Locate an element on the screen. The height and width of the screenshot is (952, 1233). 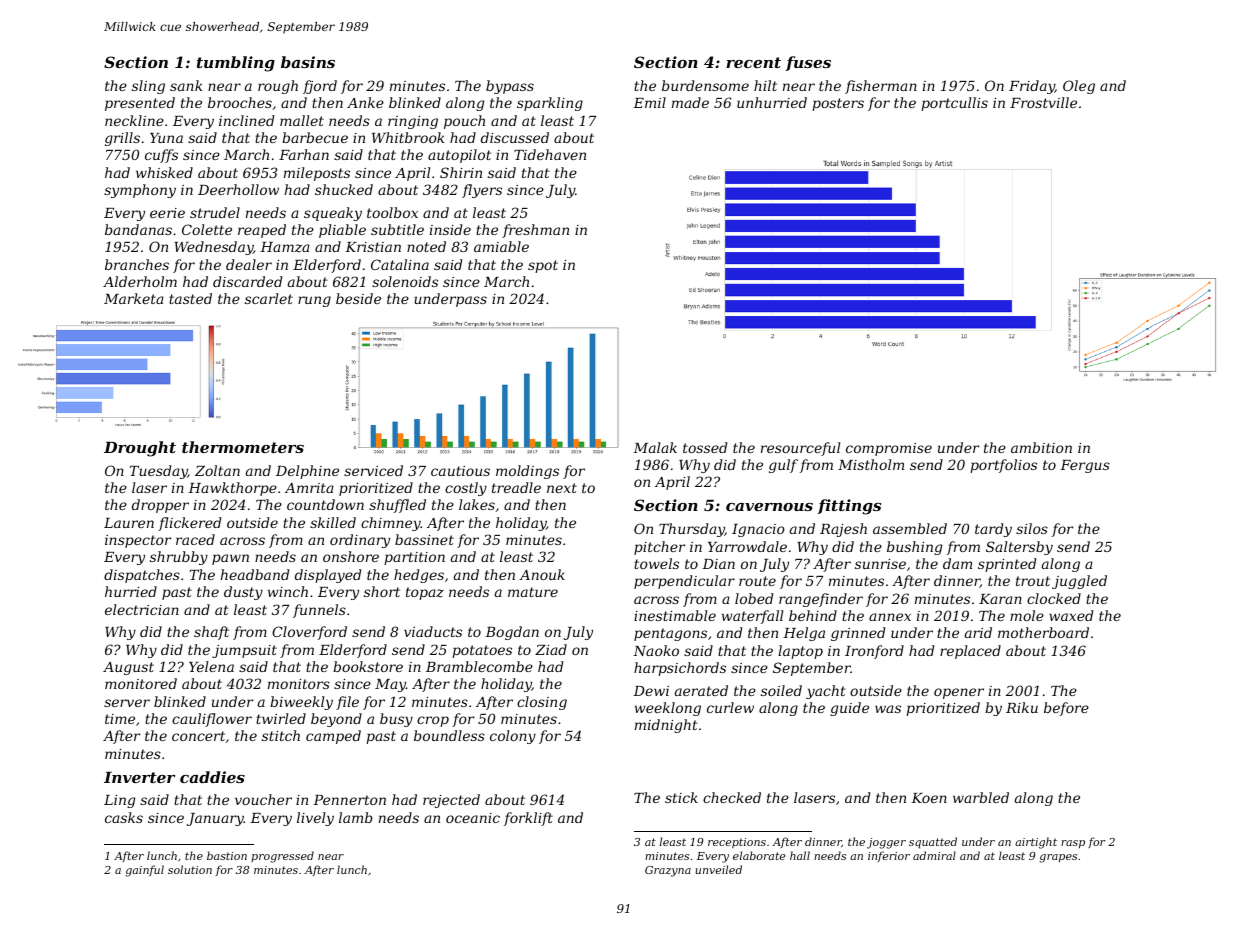
motherboard is located at coordinates (1043, 632).
